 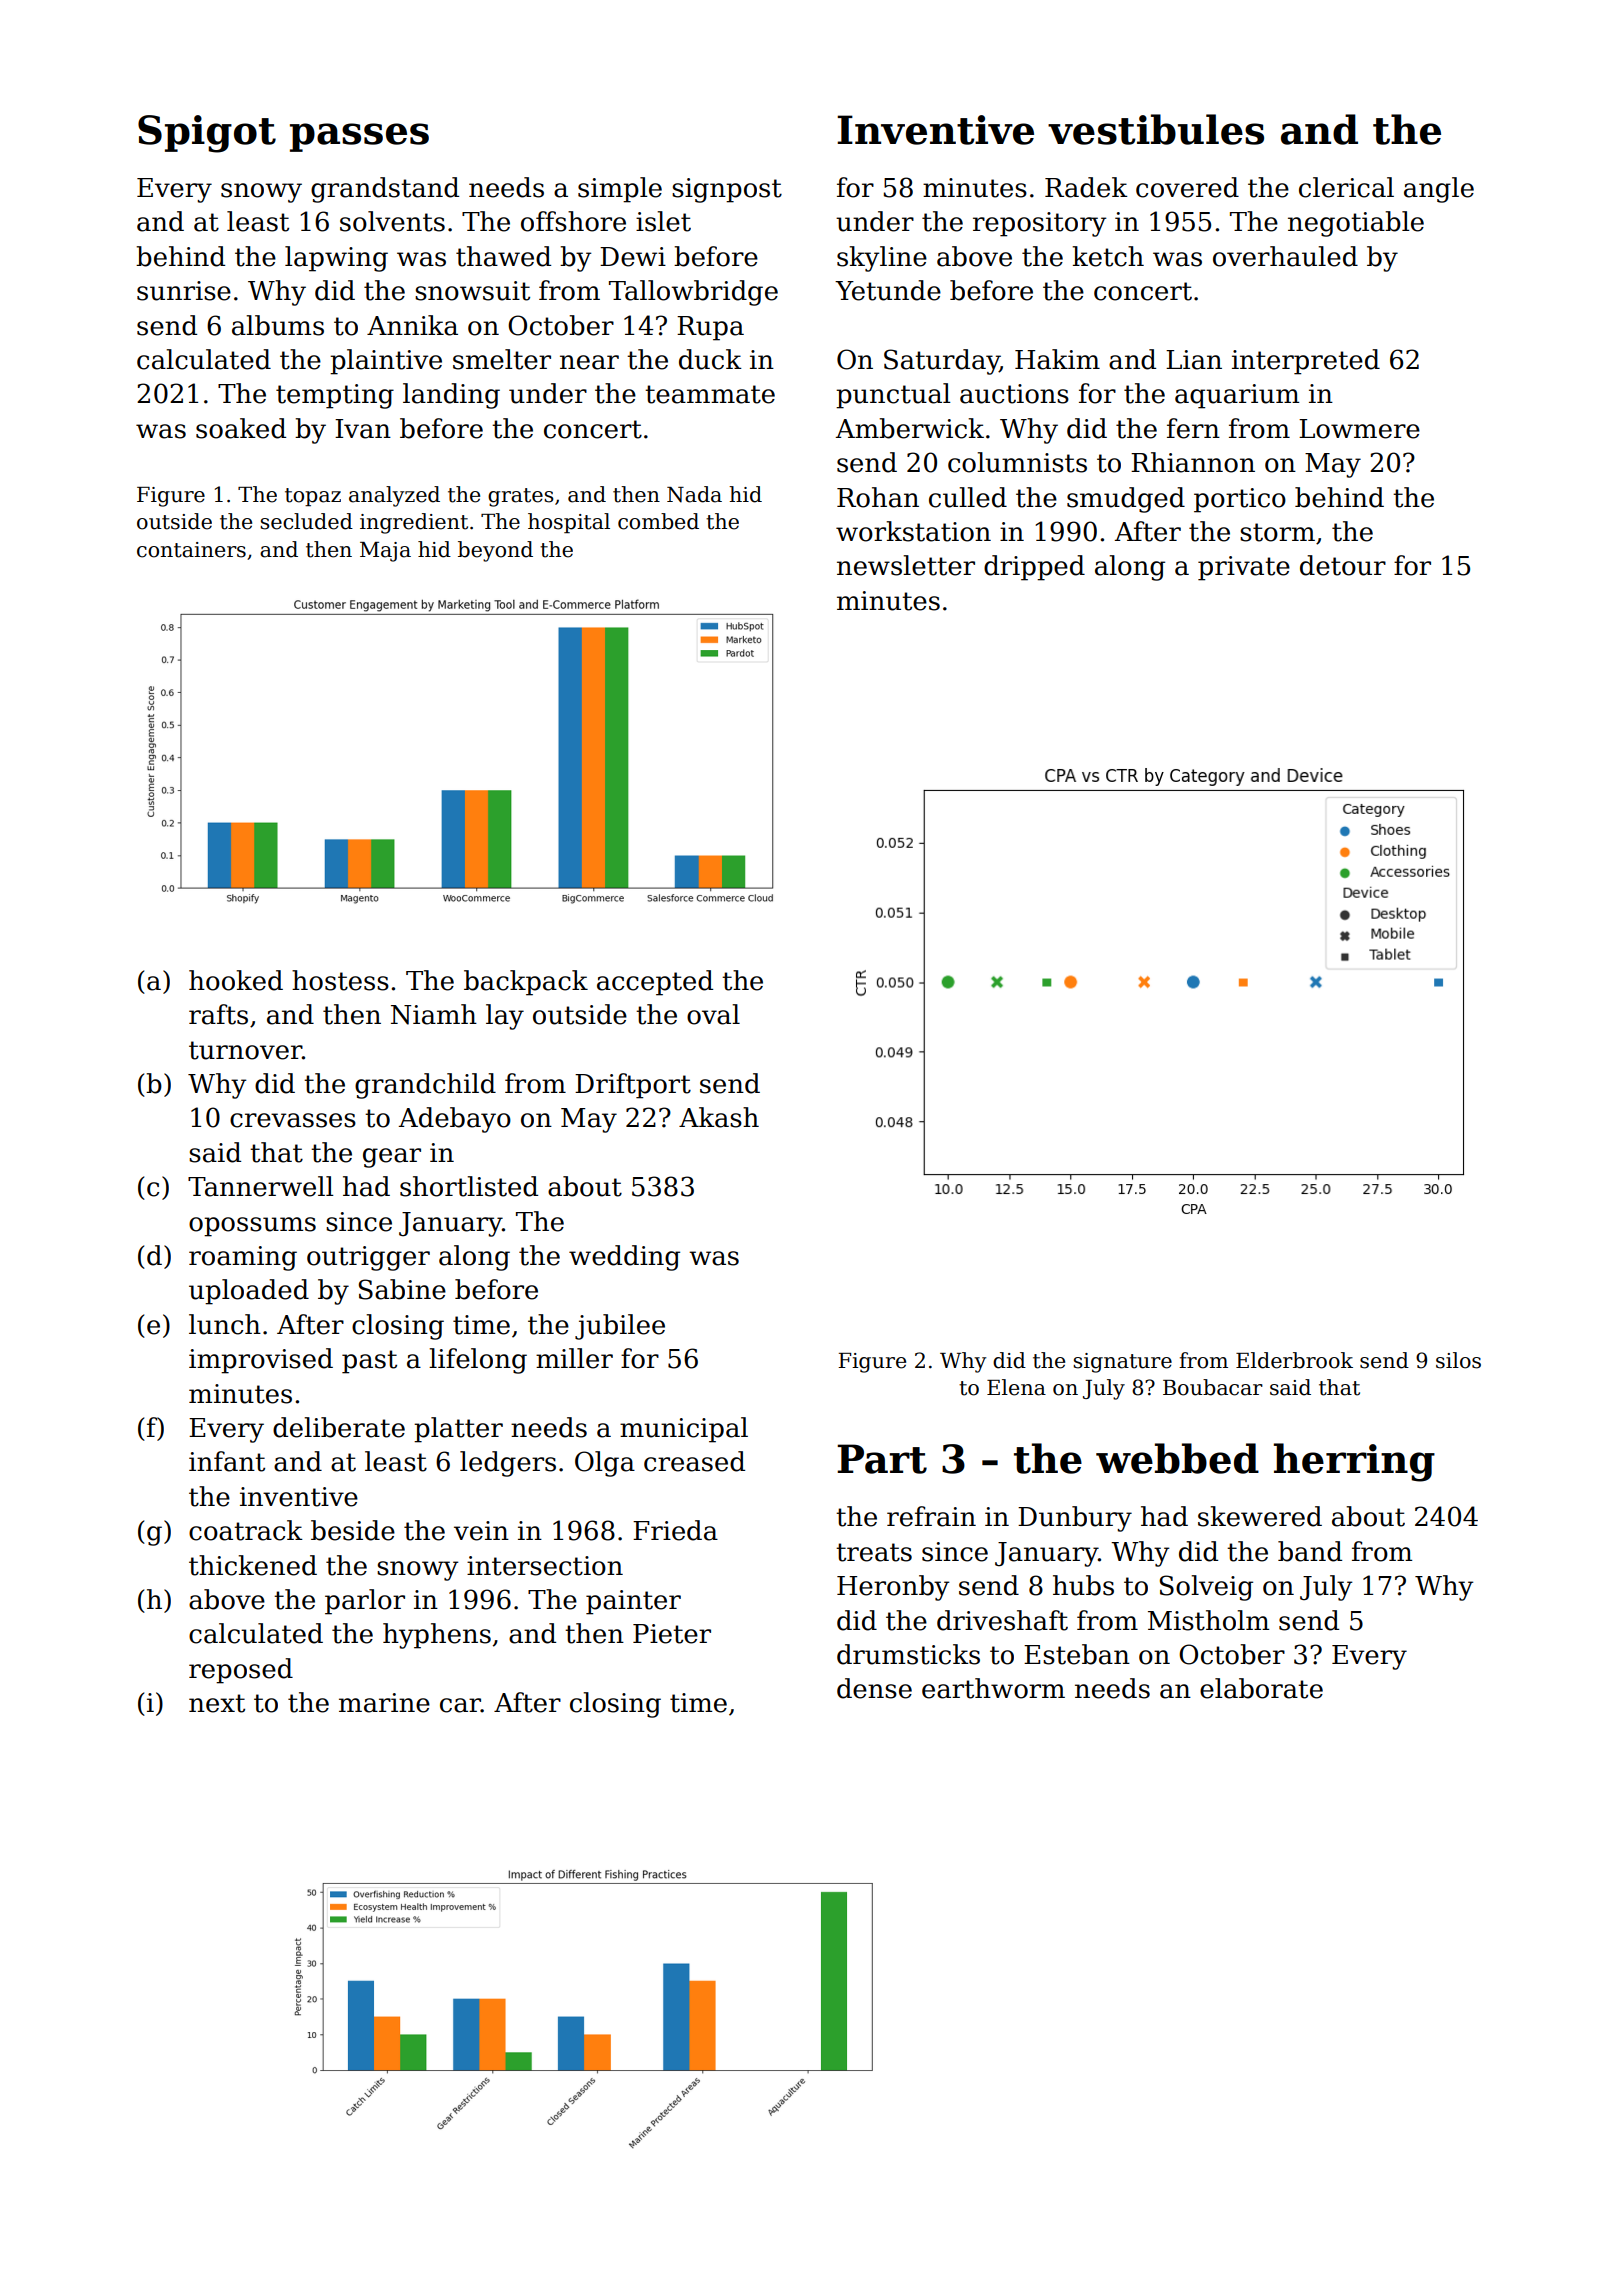 What do you see at coordinates (1294, 1360) in the screenshot?
I see `Elderbrook` at bounding box center [1294, 1360].
